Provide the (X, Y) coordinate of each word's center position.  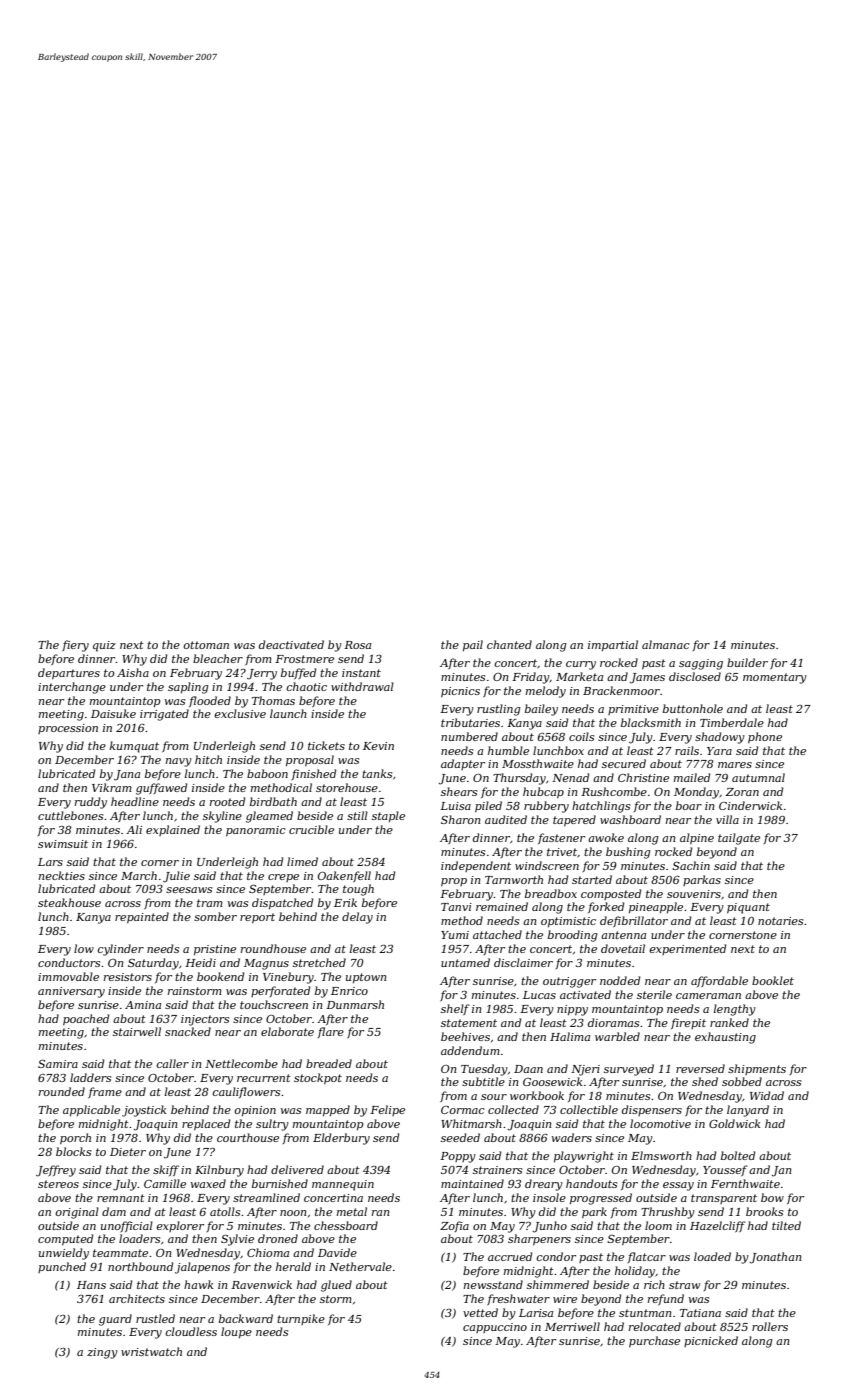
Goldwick (735, 1123)
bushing (628, 853)
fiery (75, 646)
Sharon (461, 819)
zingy (102, 1353)
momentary (775, 678)
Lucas (539, 995)
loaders (139, 1238)
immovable (68, 976)
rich (654, 1284)
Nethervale (360, 1266)
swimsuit (63, 844)
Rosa (357, 645)
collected (513, 1109)
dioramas (613, 1022)
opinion (255, 1111)
